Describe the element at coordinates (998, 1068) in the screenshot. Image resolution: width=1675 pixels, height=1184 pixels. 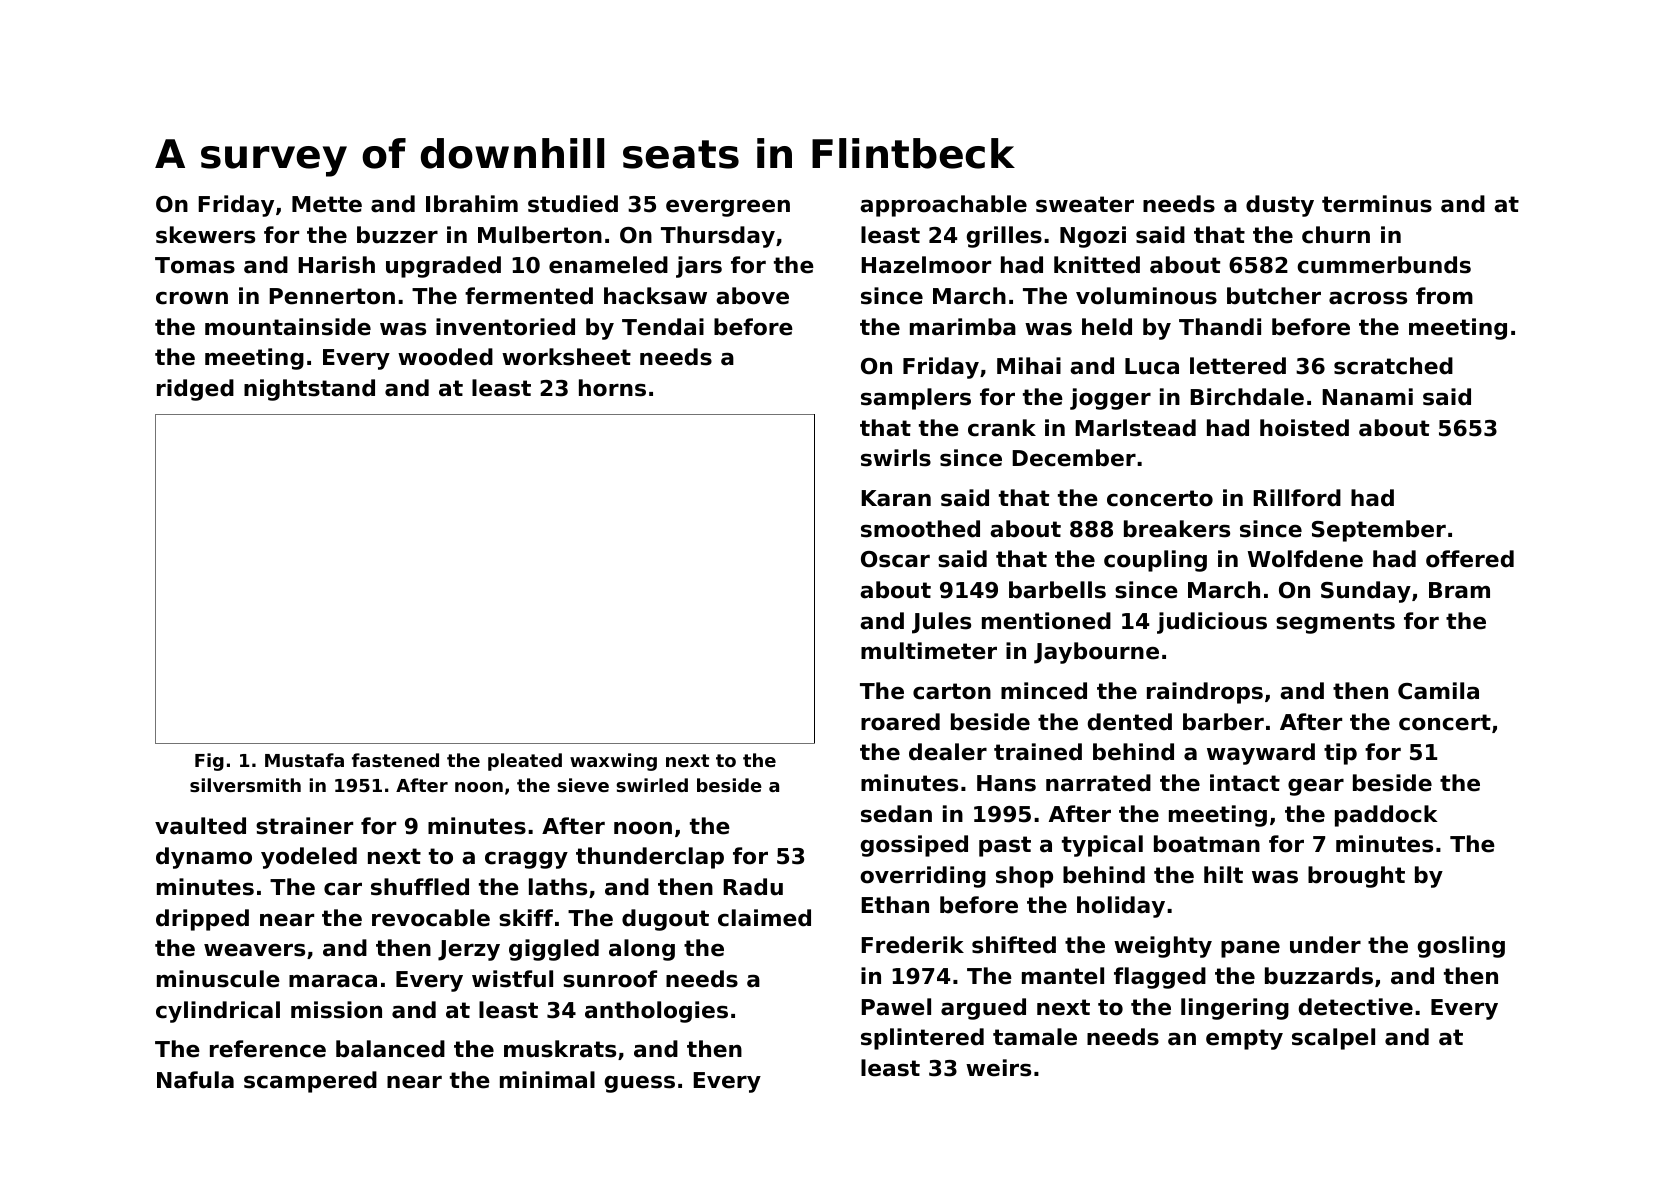
I see `weirs` at that location.
